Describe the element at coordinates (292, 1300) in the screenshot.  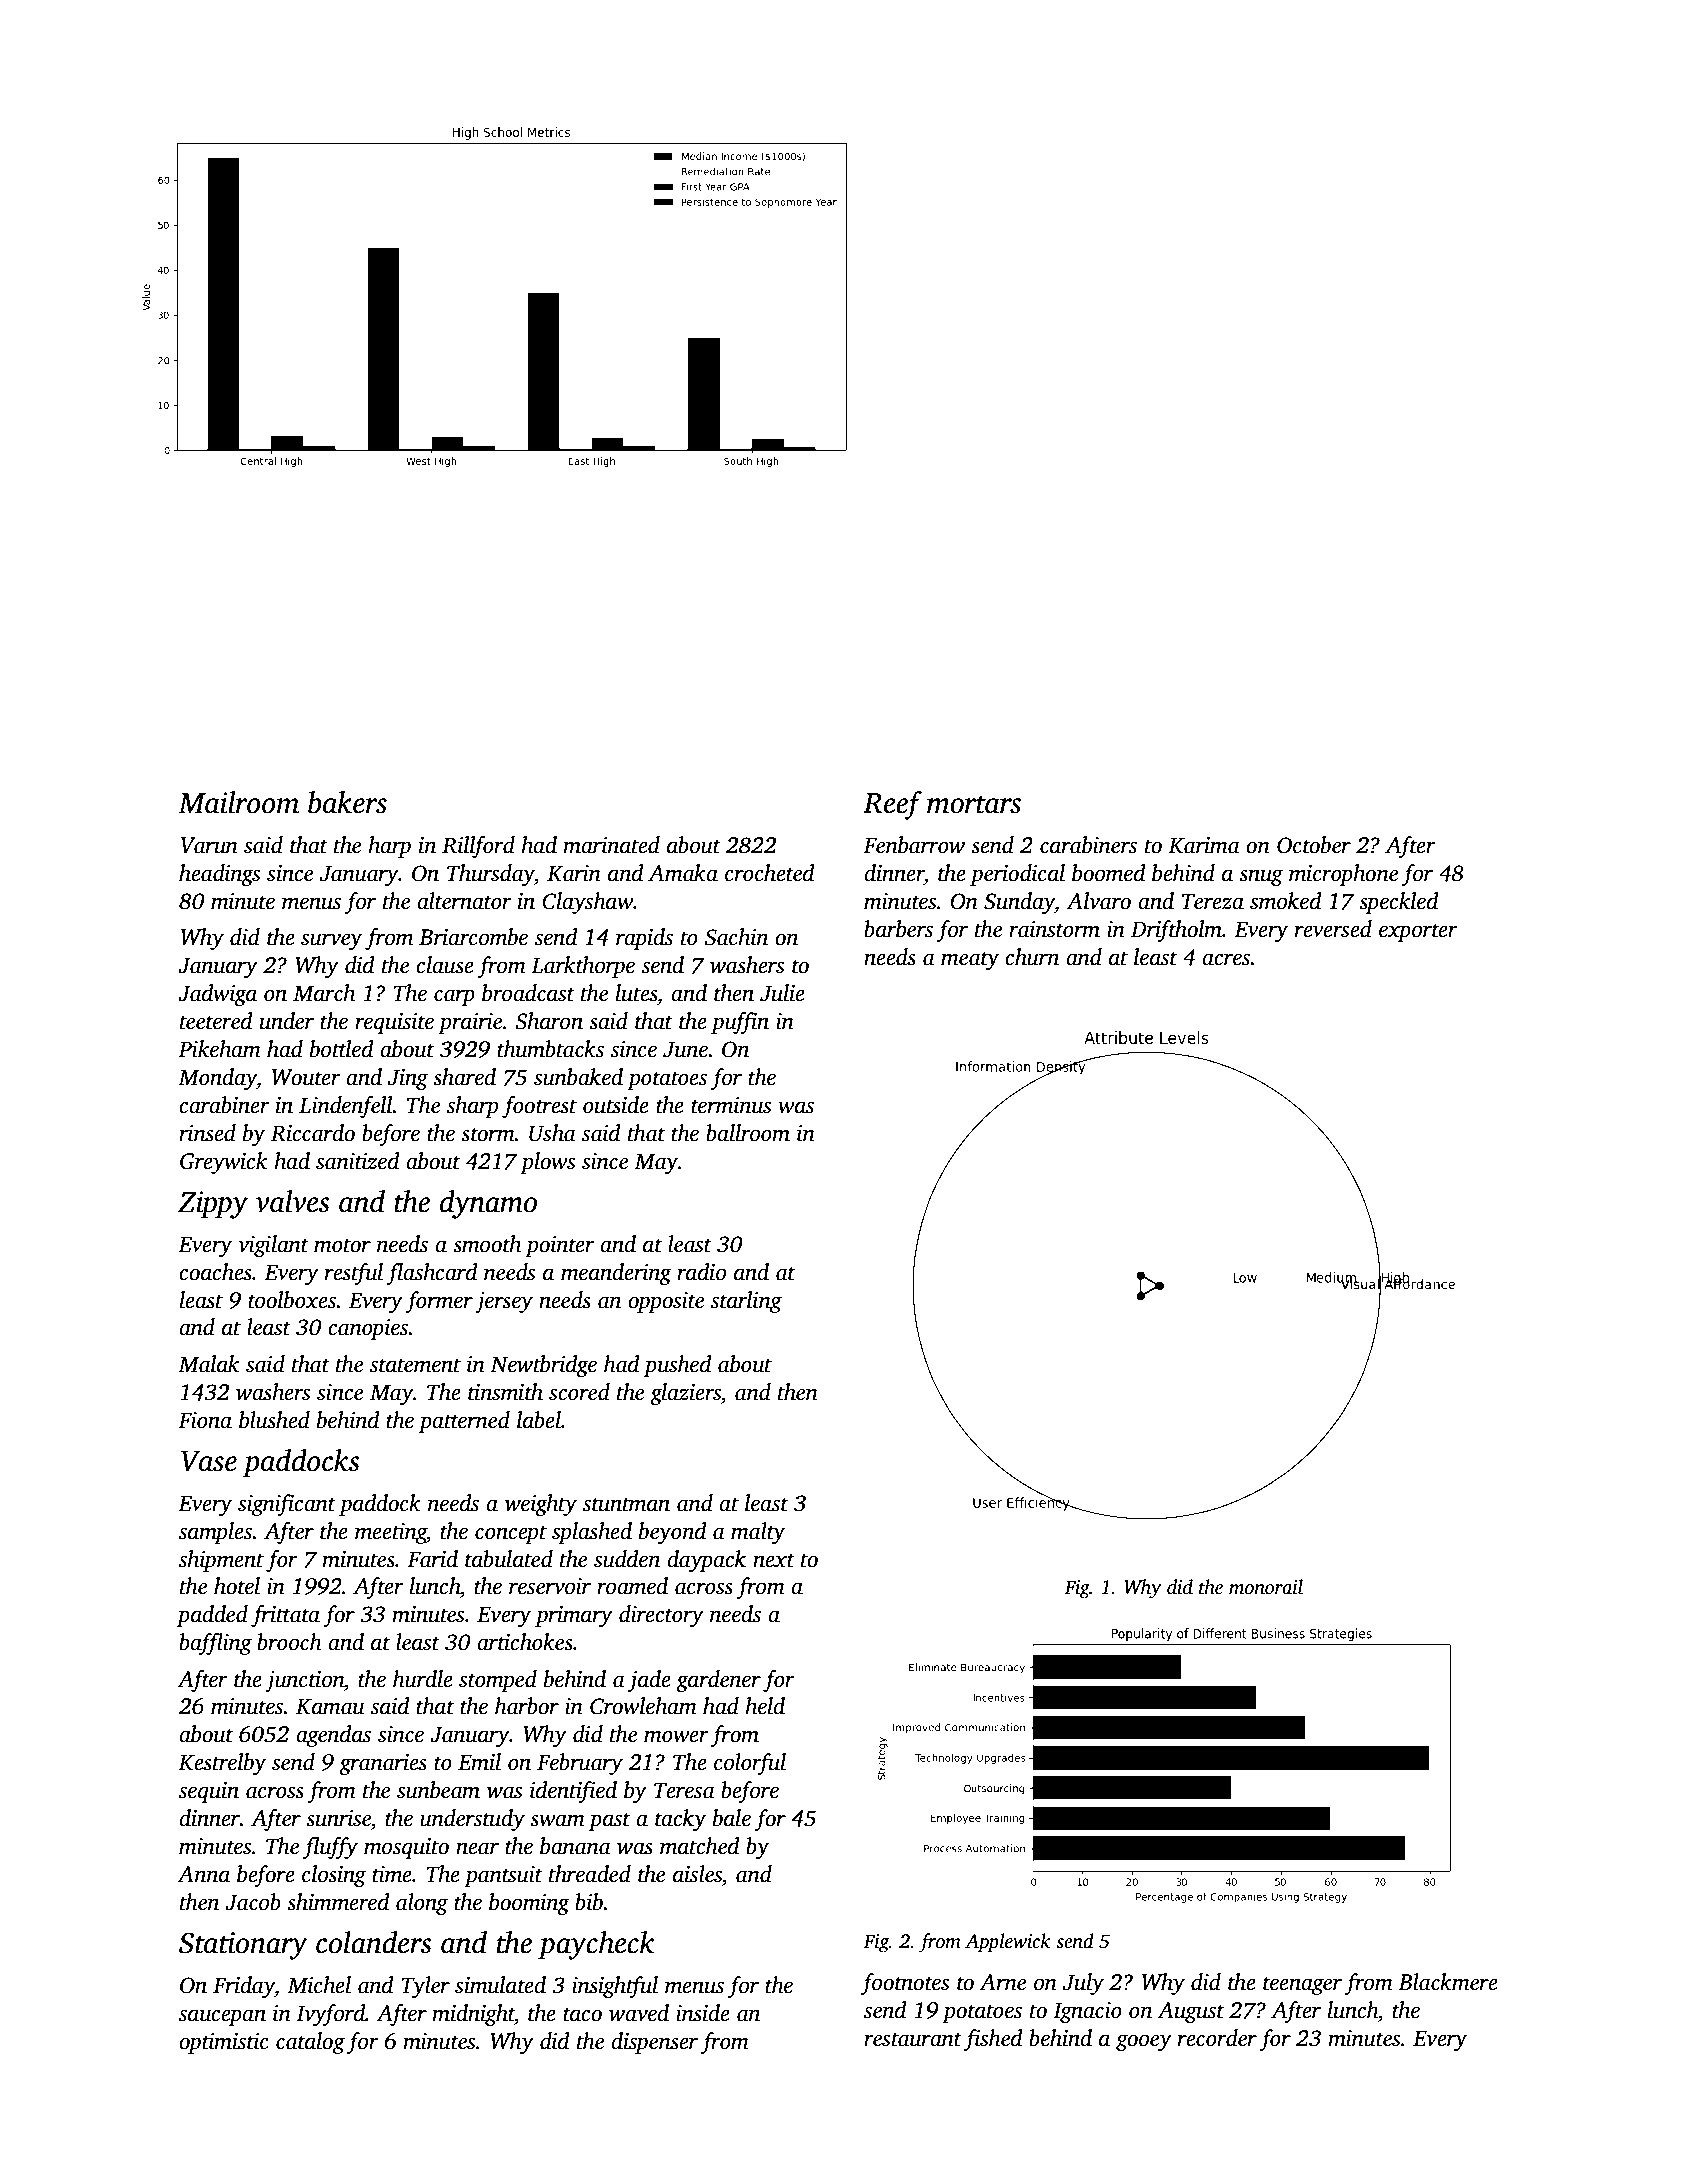
I see `toolboxes` at that location.
